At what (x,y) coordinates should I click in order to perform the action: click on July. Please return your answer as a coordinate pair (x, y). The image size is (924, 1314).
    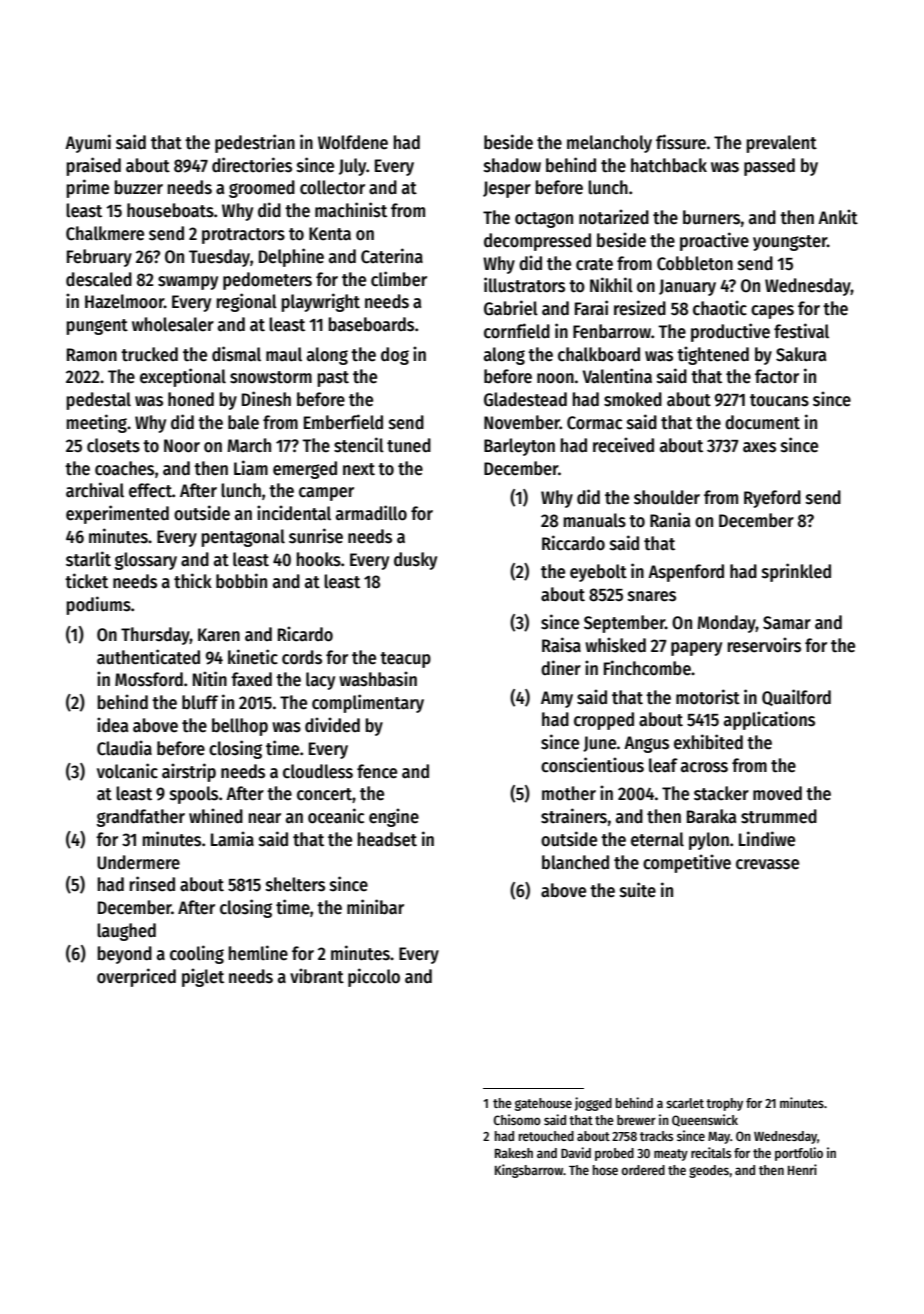
    Looking at the image, I should click on (353, 167).
